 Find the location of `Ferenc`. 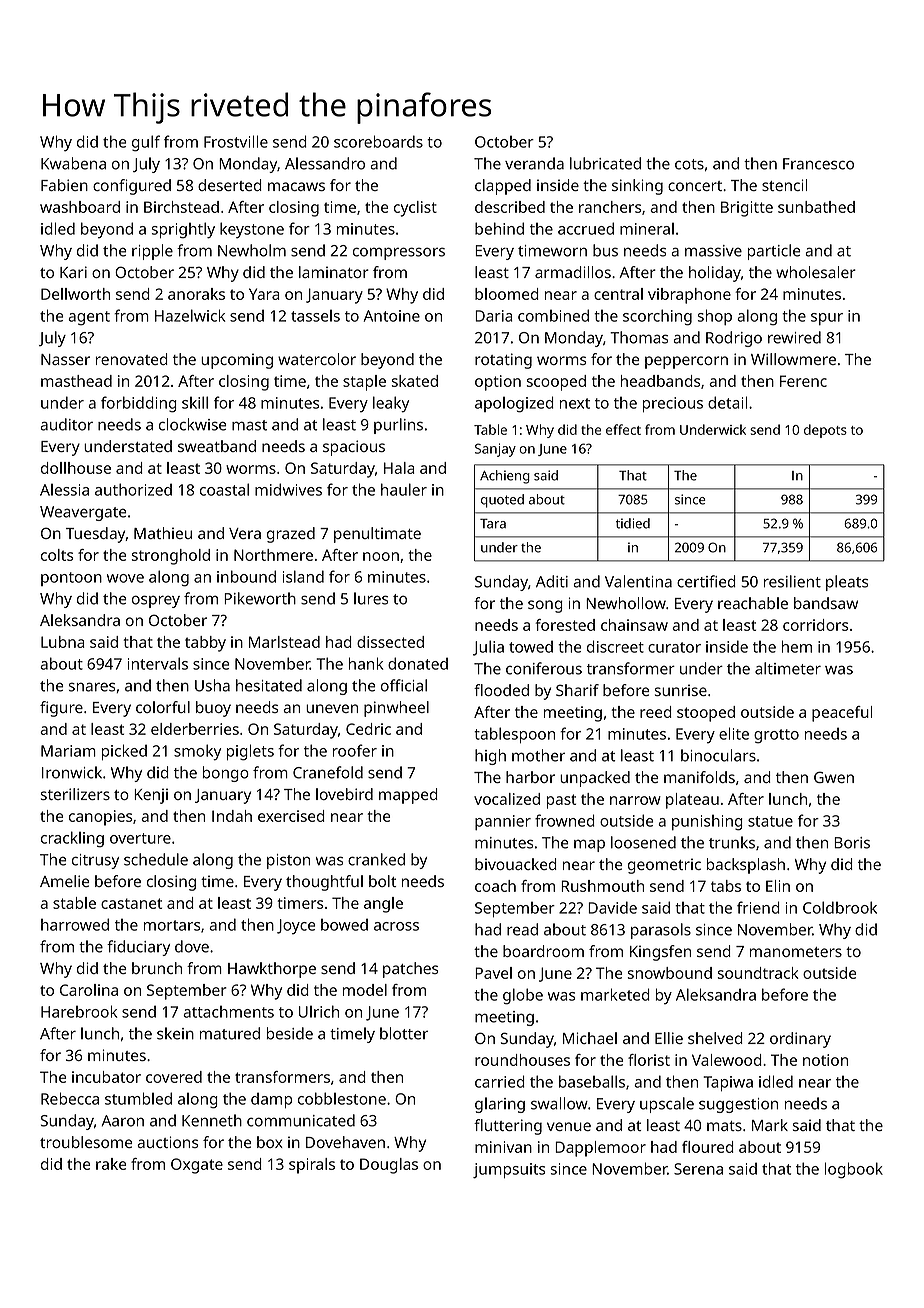

Ferenc is located at coordinates (803, 381).
